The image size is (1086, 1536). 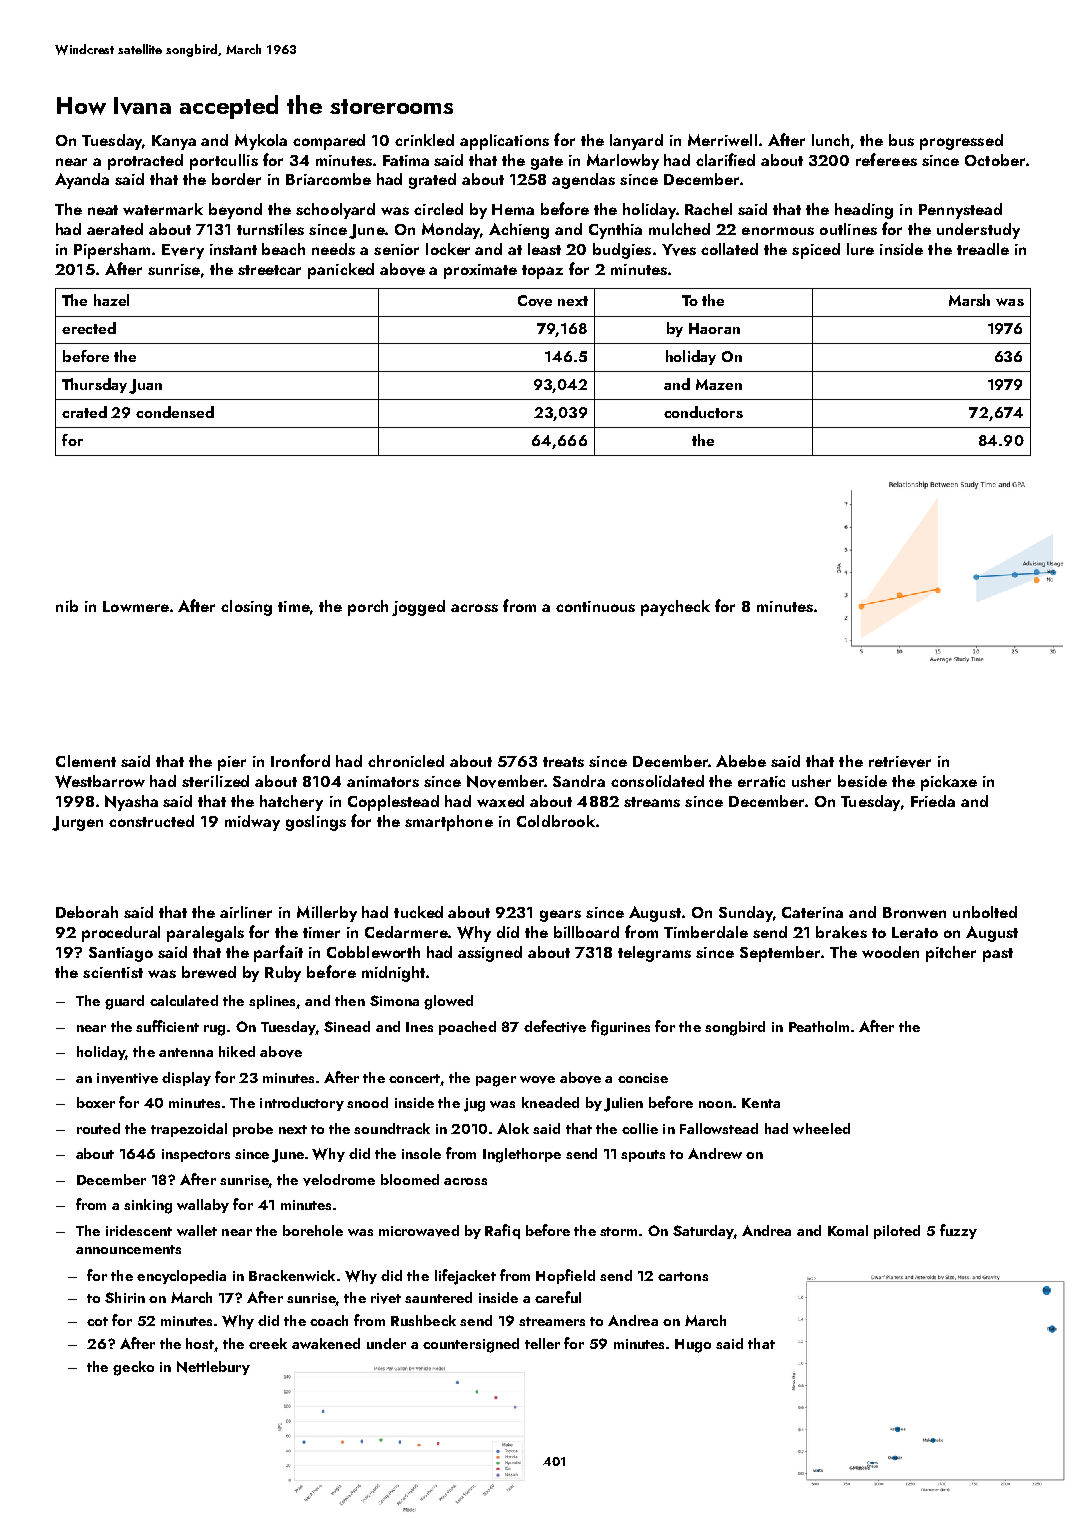 What do you see at coordinates (657, 781) in the page?
I see `consolidated` at bounding box center [657, 781].
